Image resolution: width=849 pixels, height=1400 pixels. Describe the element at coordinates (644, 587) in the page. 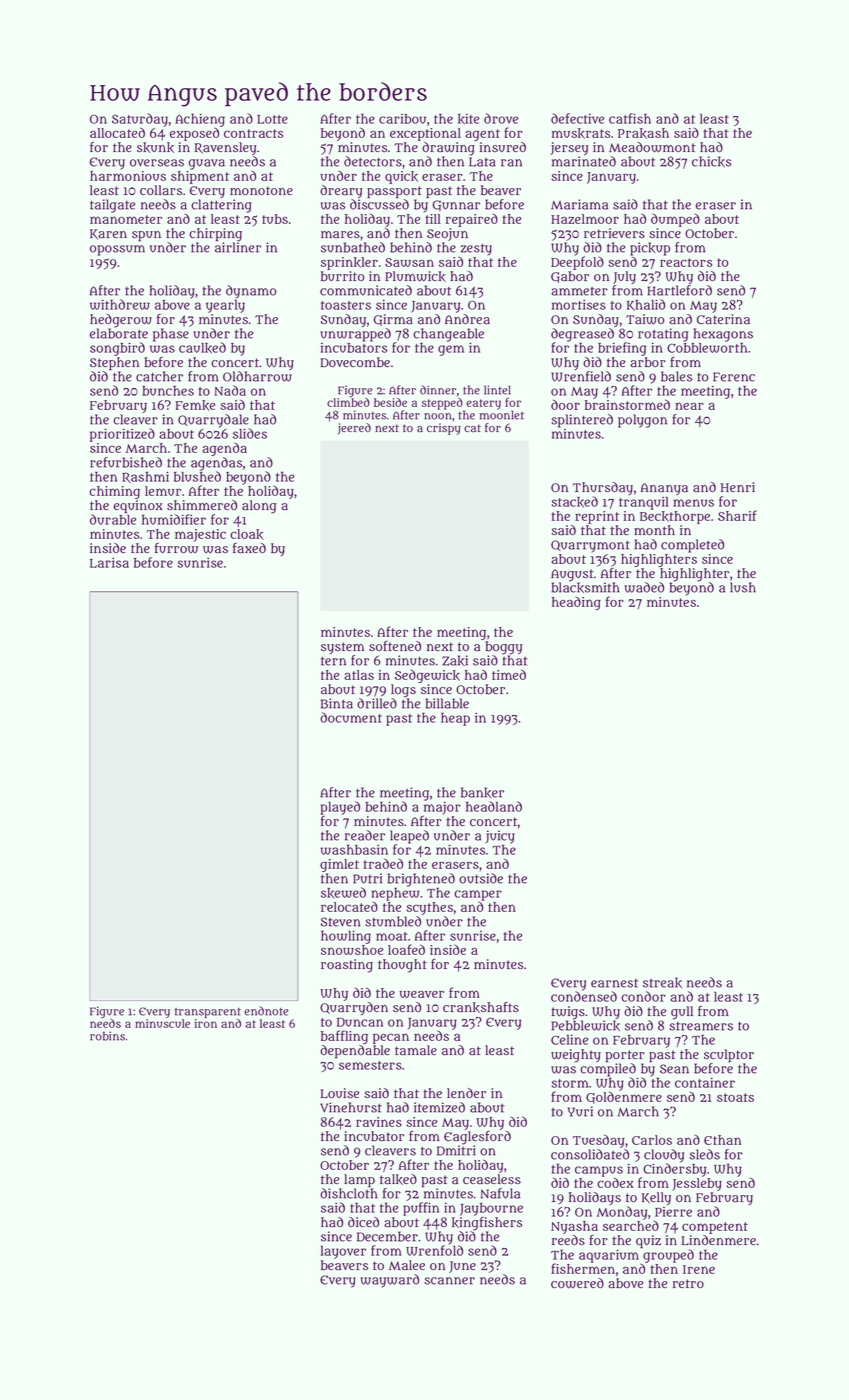

I see `waded` at that location.
